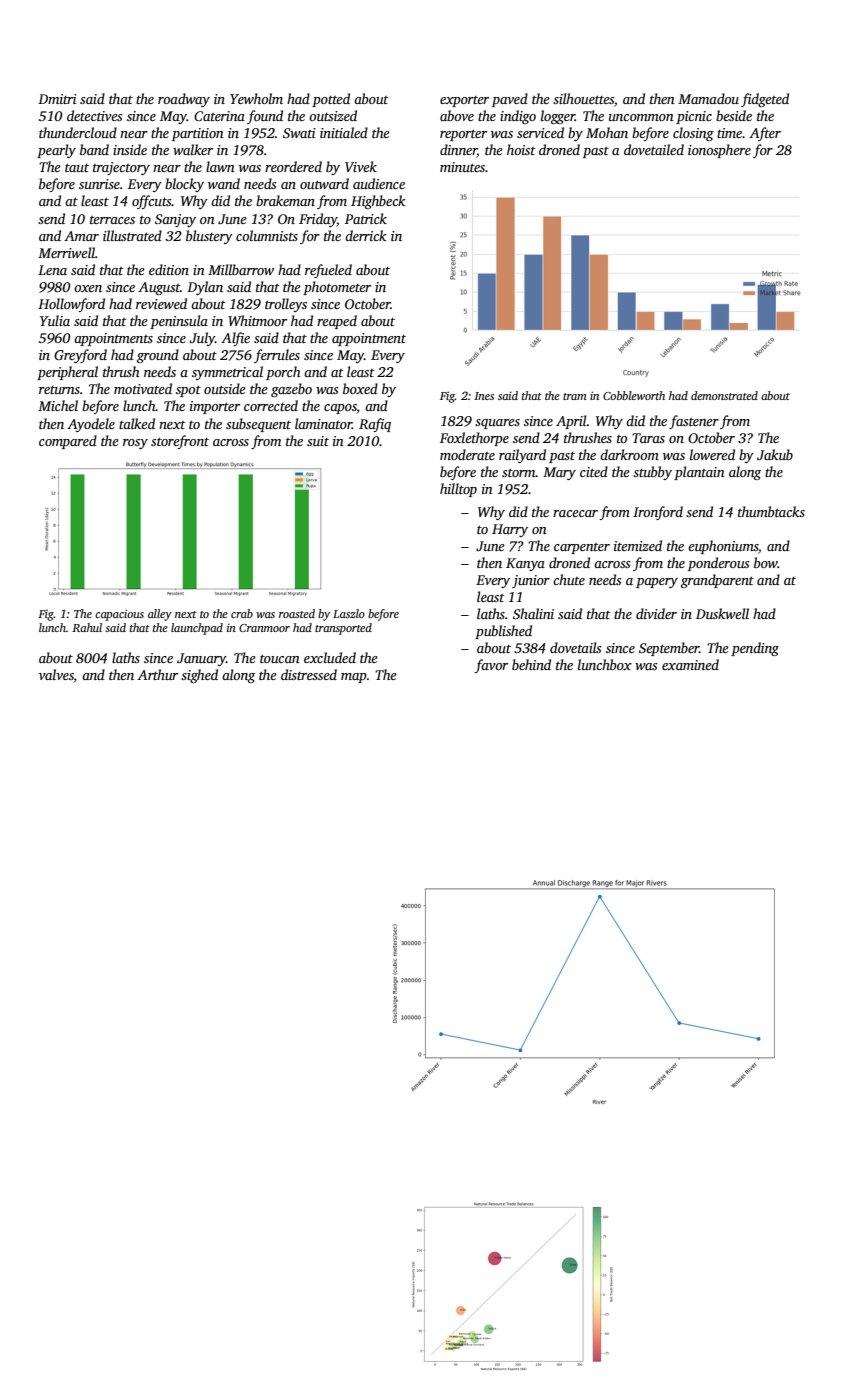 Image resolution: width=849 pixels, height=1400 pixels. What do you see at coordinates (57, 99) in the image?
I see `Dmitri` at bounding box center [57, 99].
